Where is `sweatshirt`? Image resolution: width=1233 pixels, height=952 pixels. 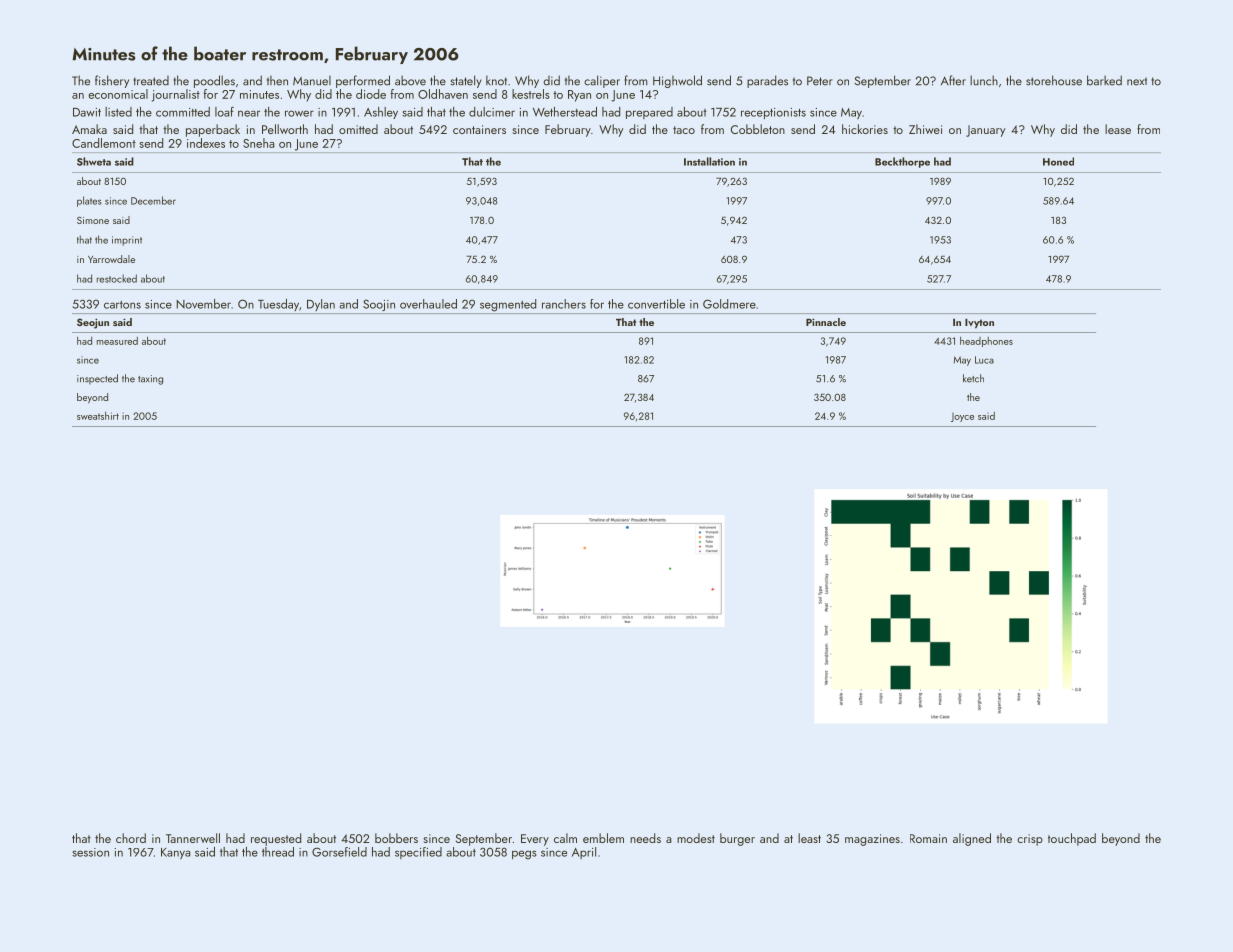 sweatshirt is located at coordinates (98, 416).
